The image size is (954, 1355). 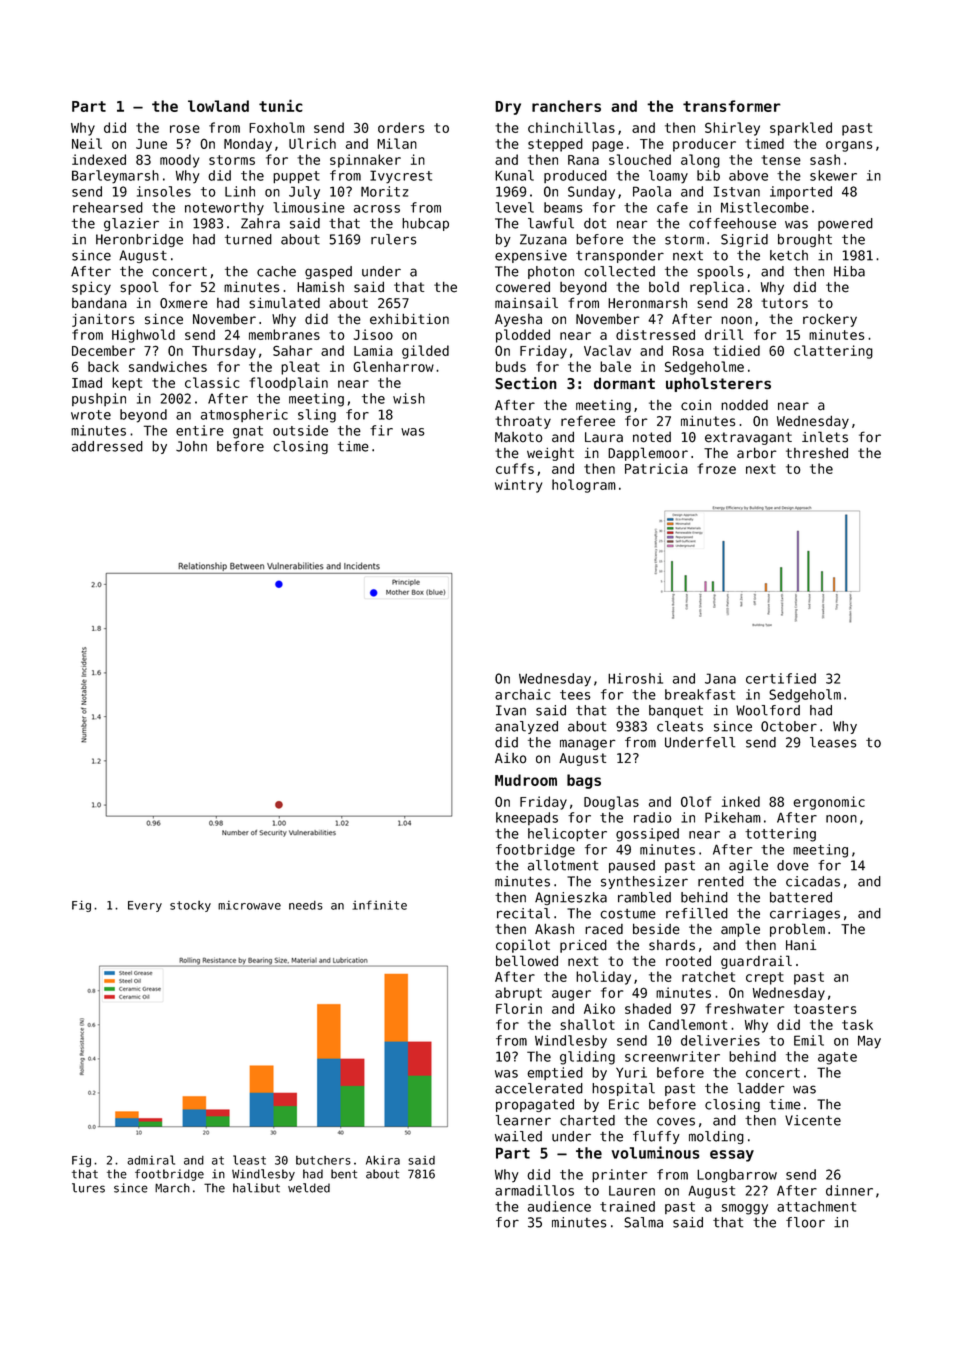 I want to click on admiral, so click(x=151, y=1160).
